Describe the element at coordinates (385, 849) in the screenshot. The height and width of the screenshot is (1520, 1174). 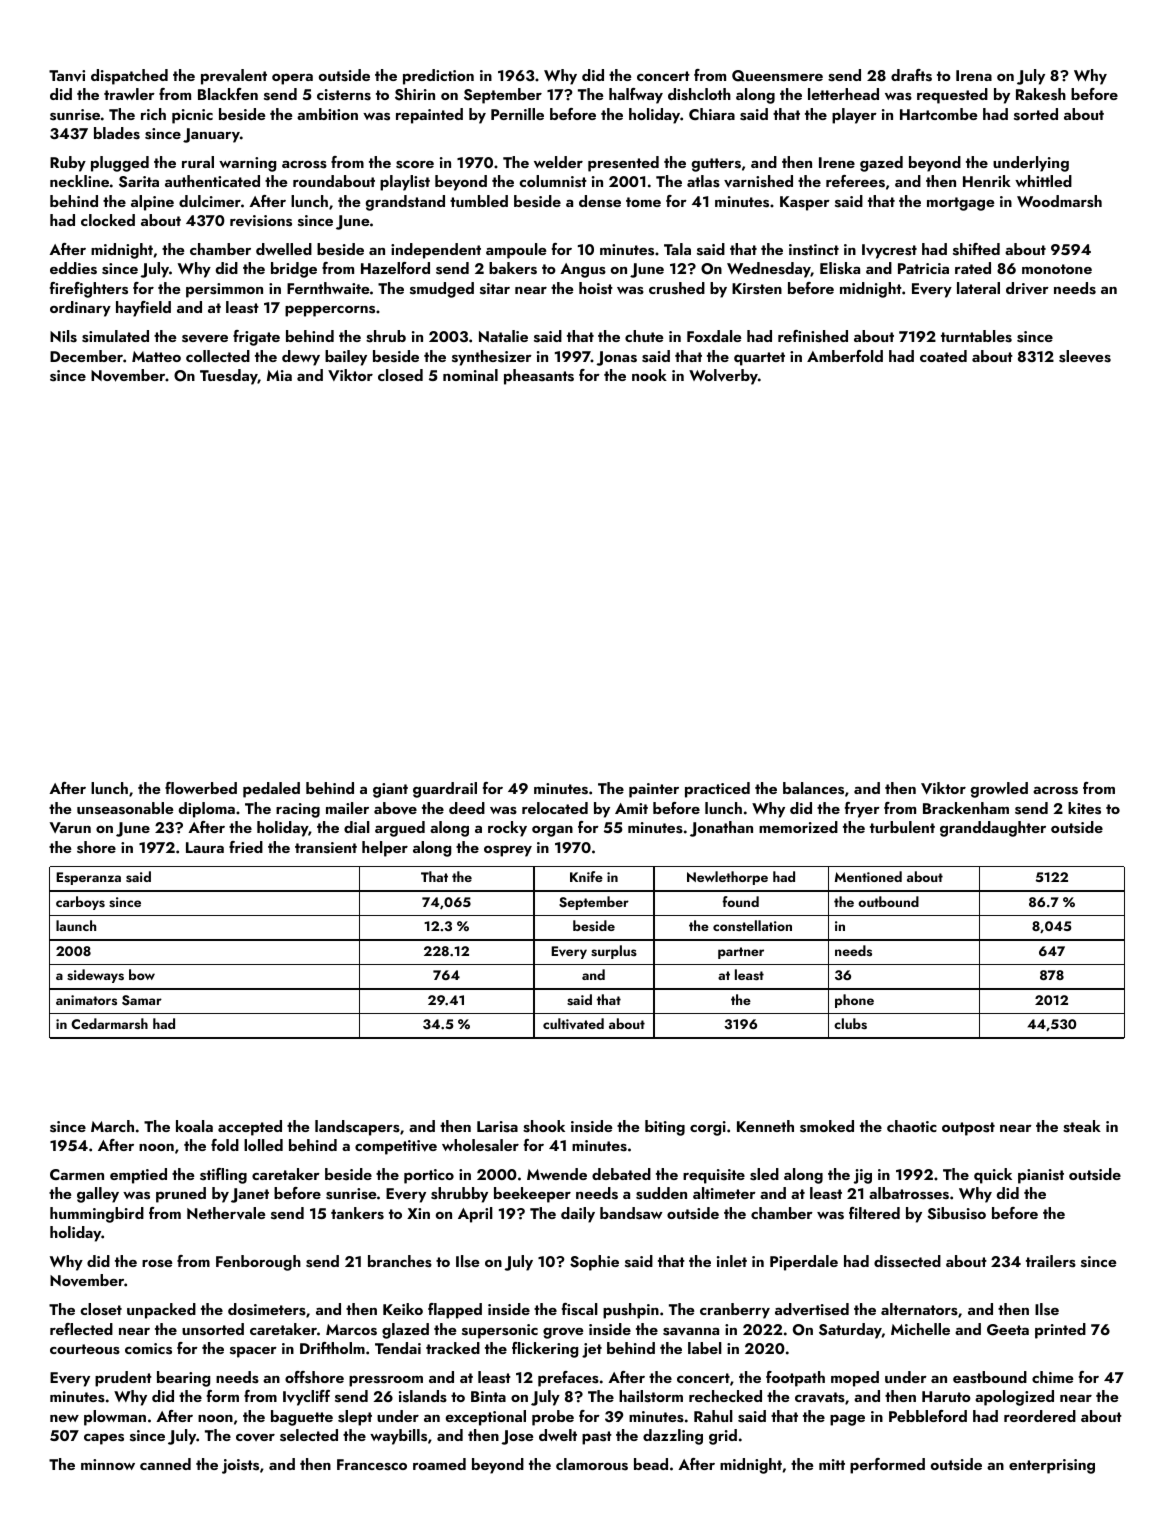
I see `helper` at that location.
